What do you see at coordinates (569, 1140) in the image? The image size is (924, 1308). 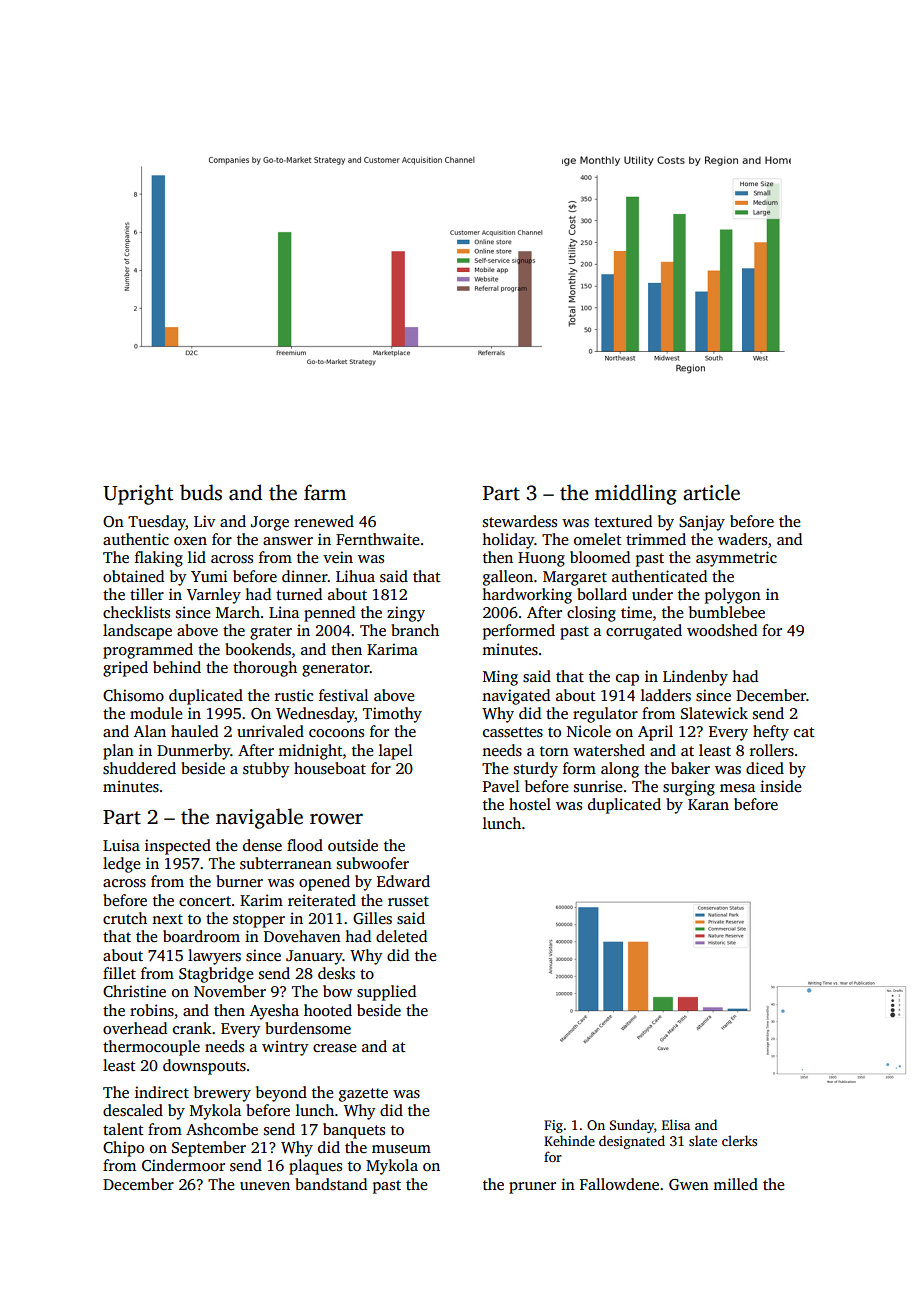 I see `Kehinde` at bounding box center [569, 1140].
